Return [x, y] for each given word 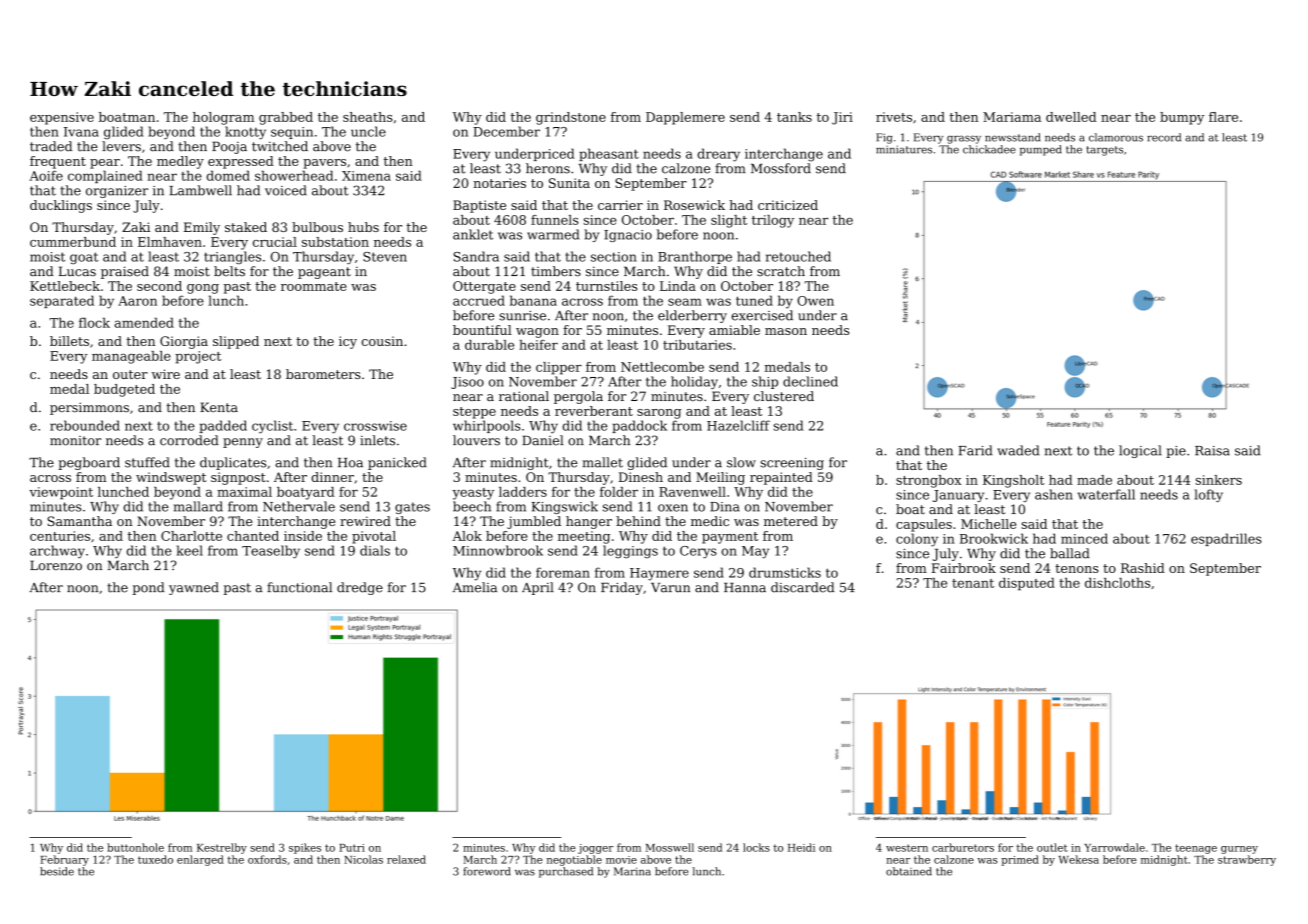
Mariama [1012, 117]
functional [299, 587]
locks [756, 847]
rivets [894, 117]
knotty [245, 133]
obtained [909, 871]
